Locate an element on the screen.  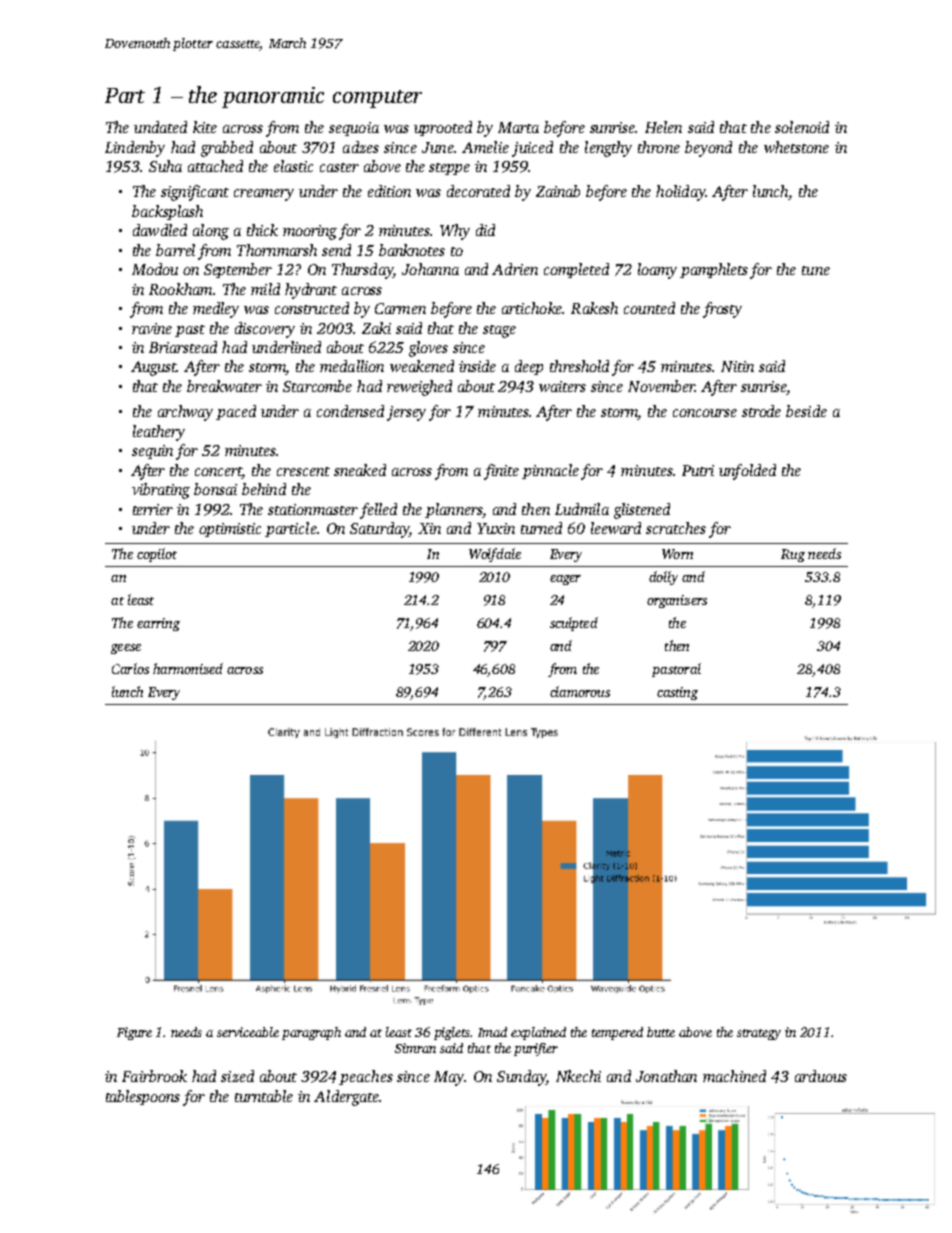
unfolded is located at coordinates (747, 472).
